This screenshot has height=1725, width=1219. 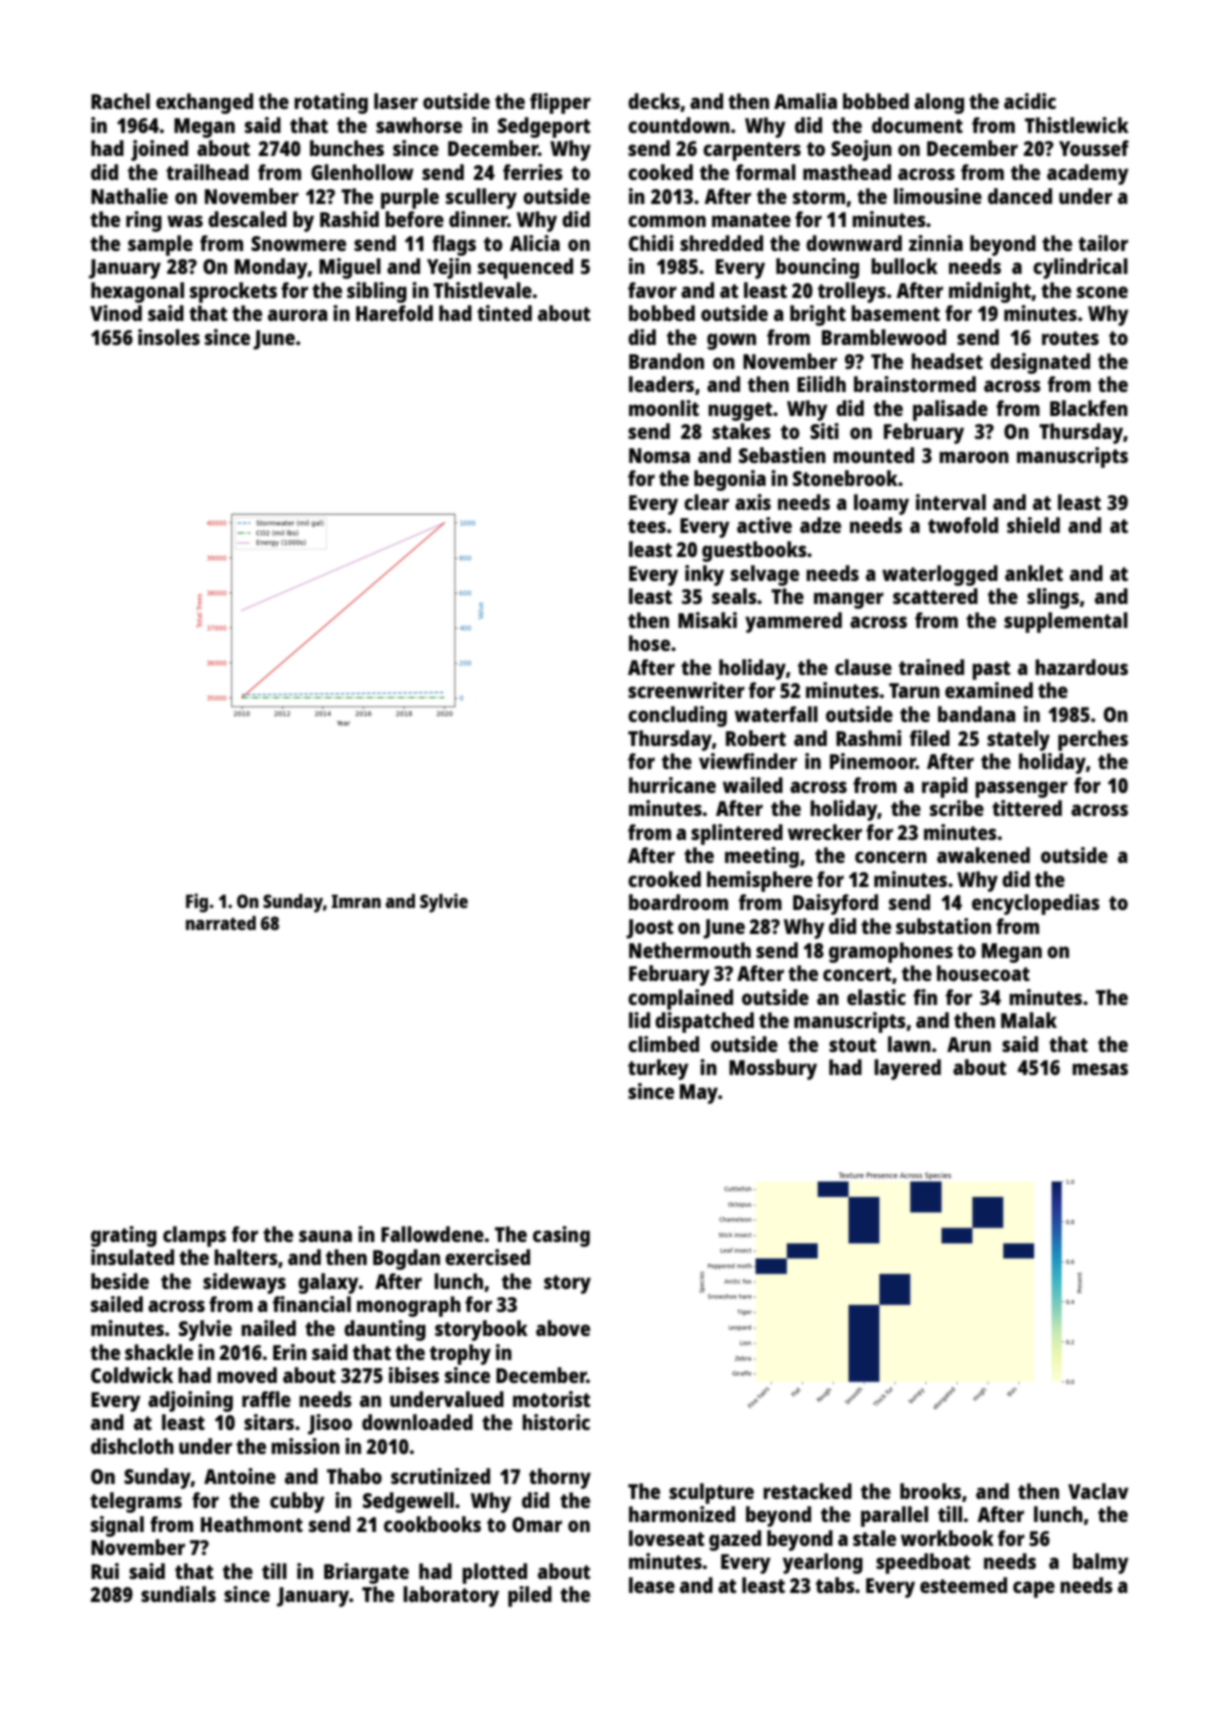 What do you see at coordinates (907, 1069) in the screenshot?
I see `layered` at bounding box center [907, 1069].
